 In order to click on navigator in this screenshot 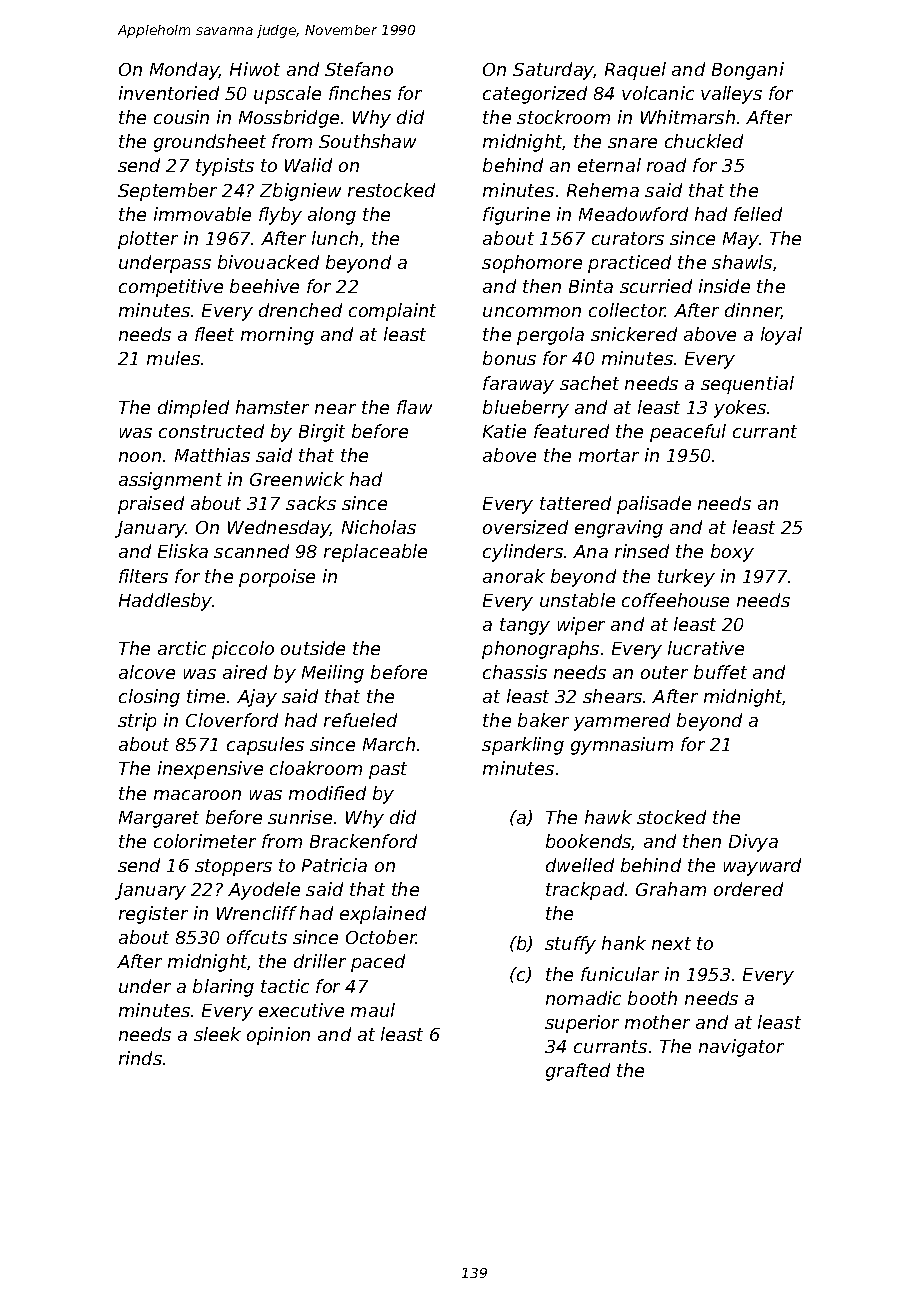, I will do `click(741, 1048)`.
